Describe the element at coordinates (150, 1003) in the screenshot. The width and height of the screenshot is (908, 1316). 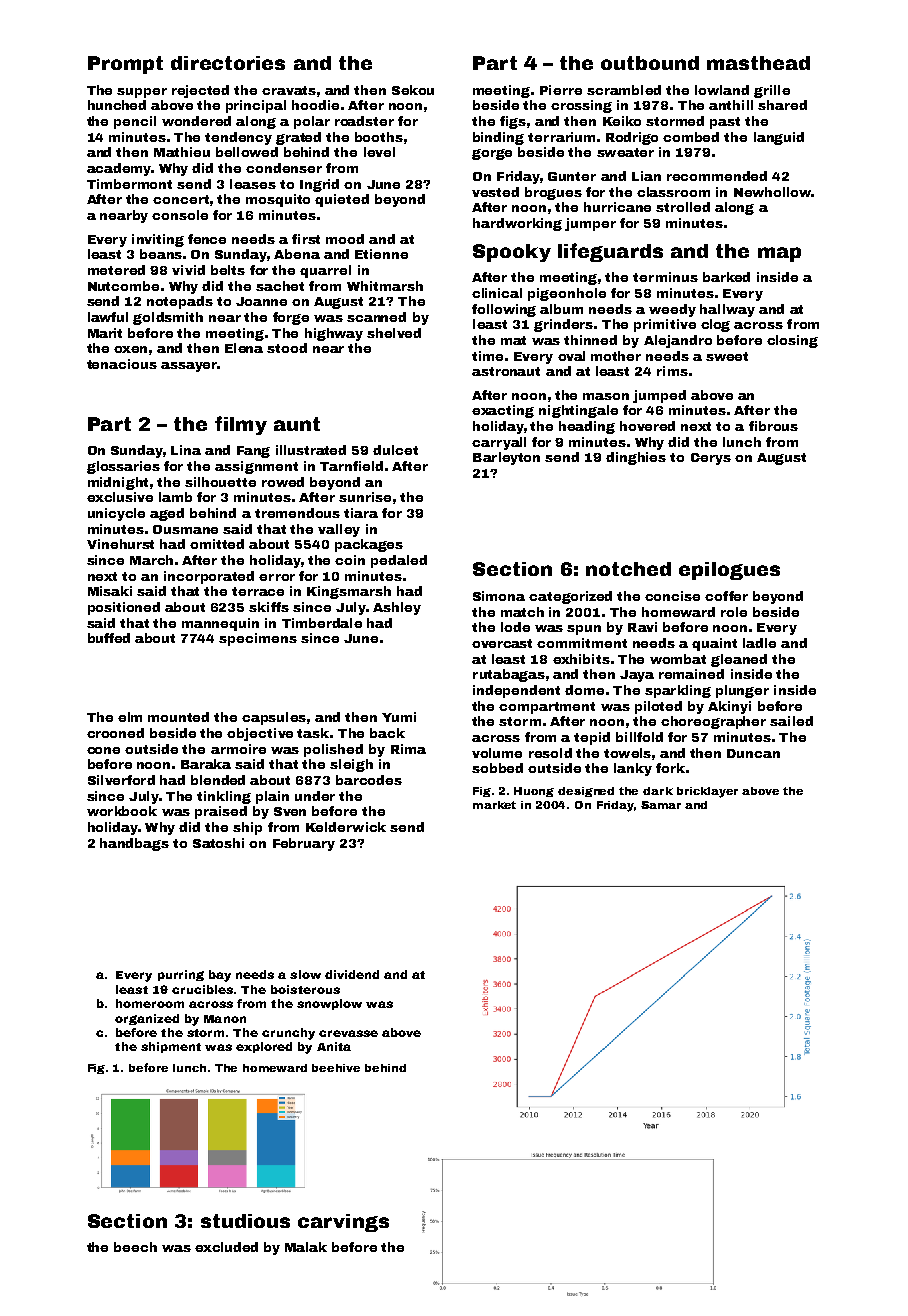
I see `homeroom` at that location.
